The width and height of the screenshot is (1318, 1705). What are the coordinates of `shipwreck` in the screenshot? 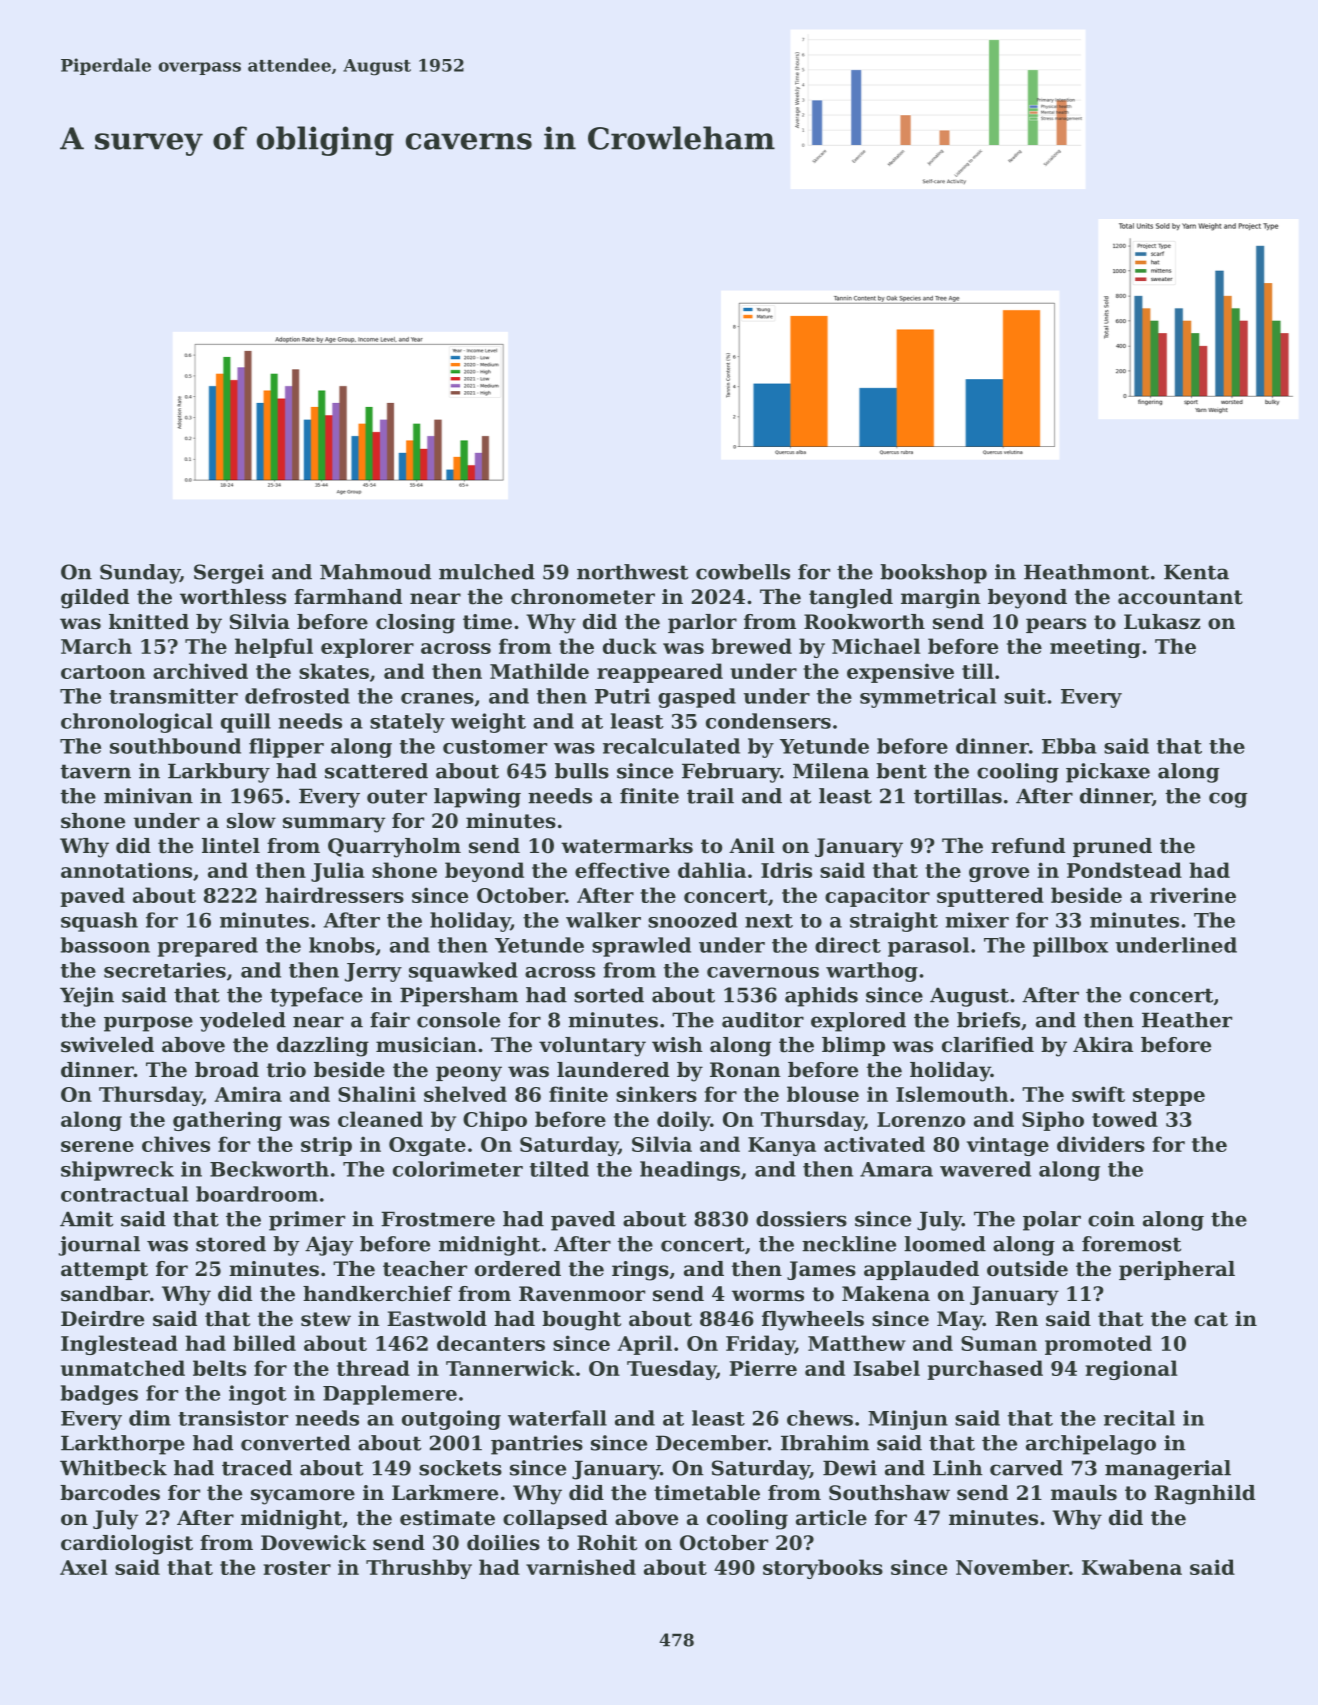 It's located at (117, 1171).
